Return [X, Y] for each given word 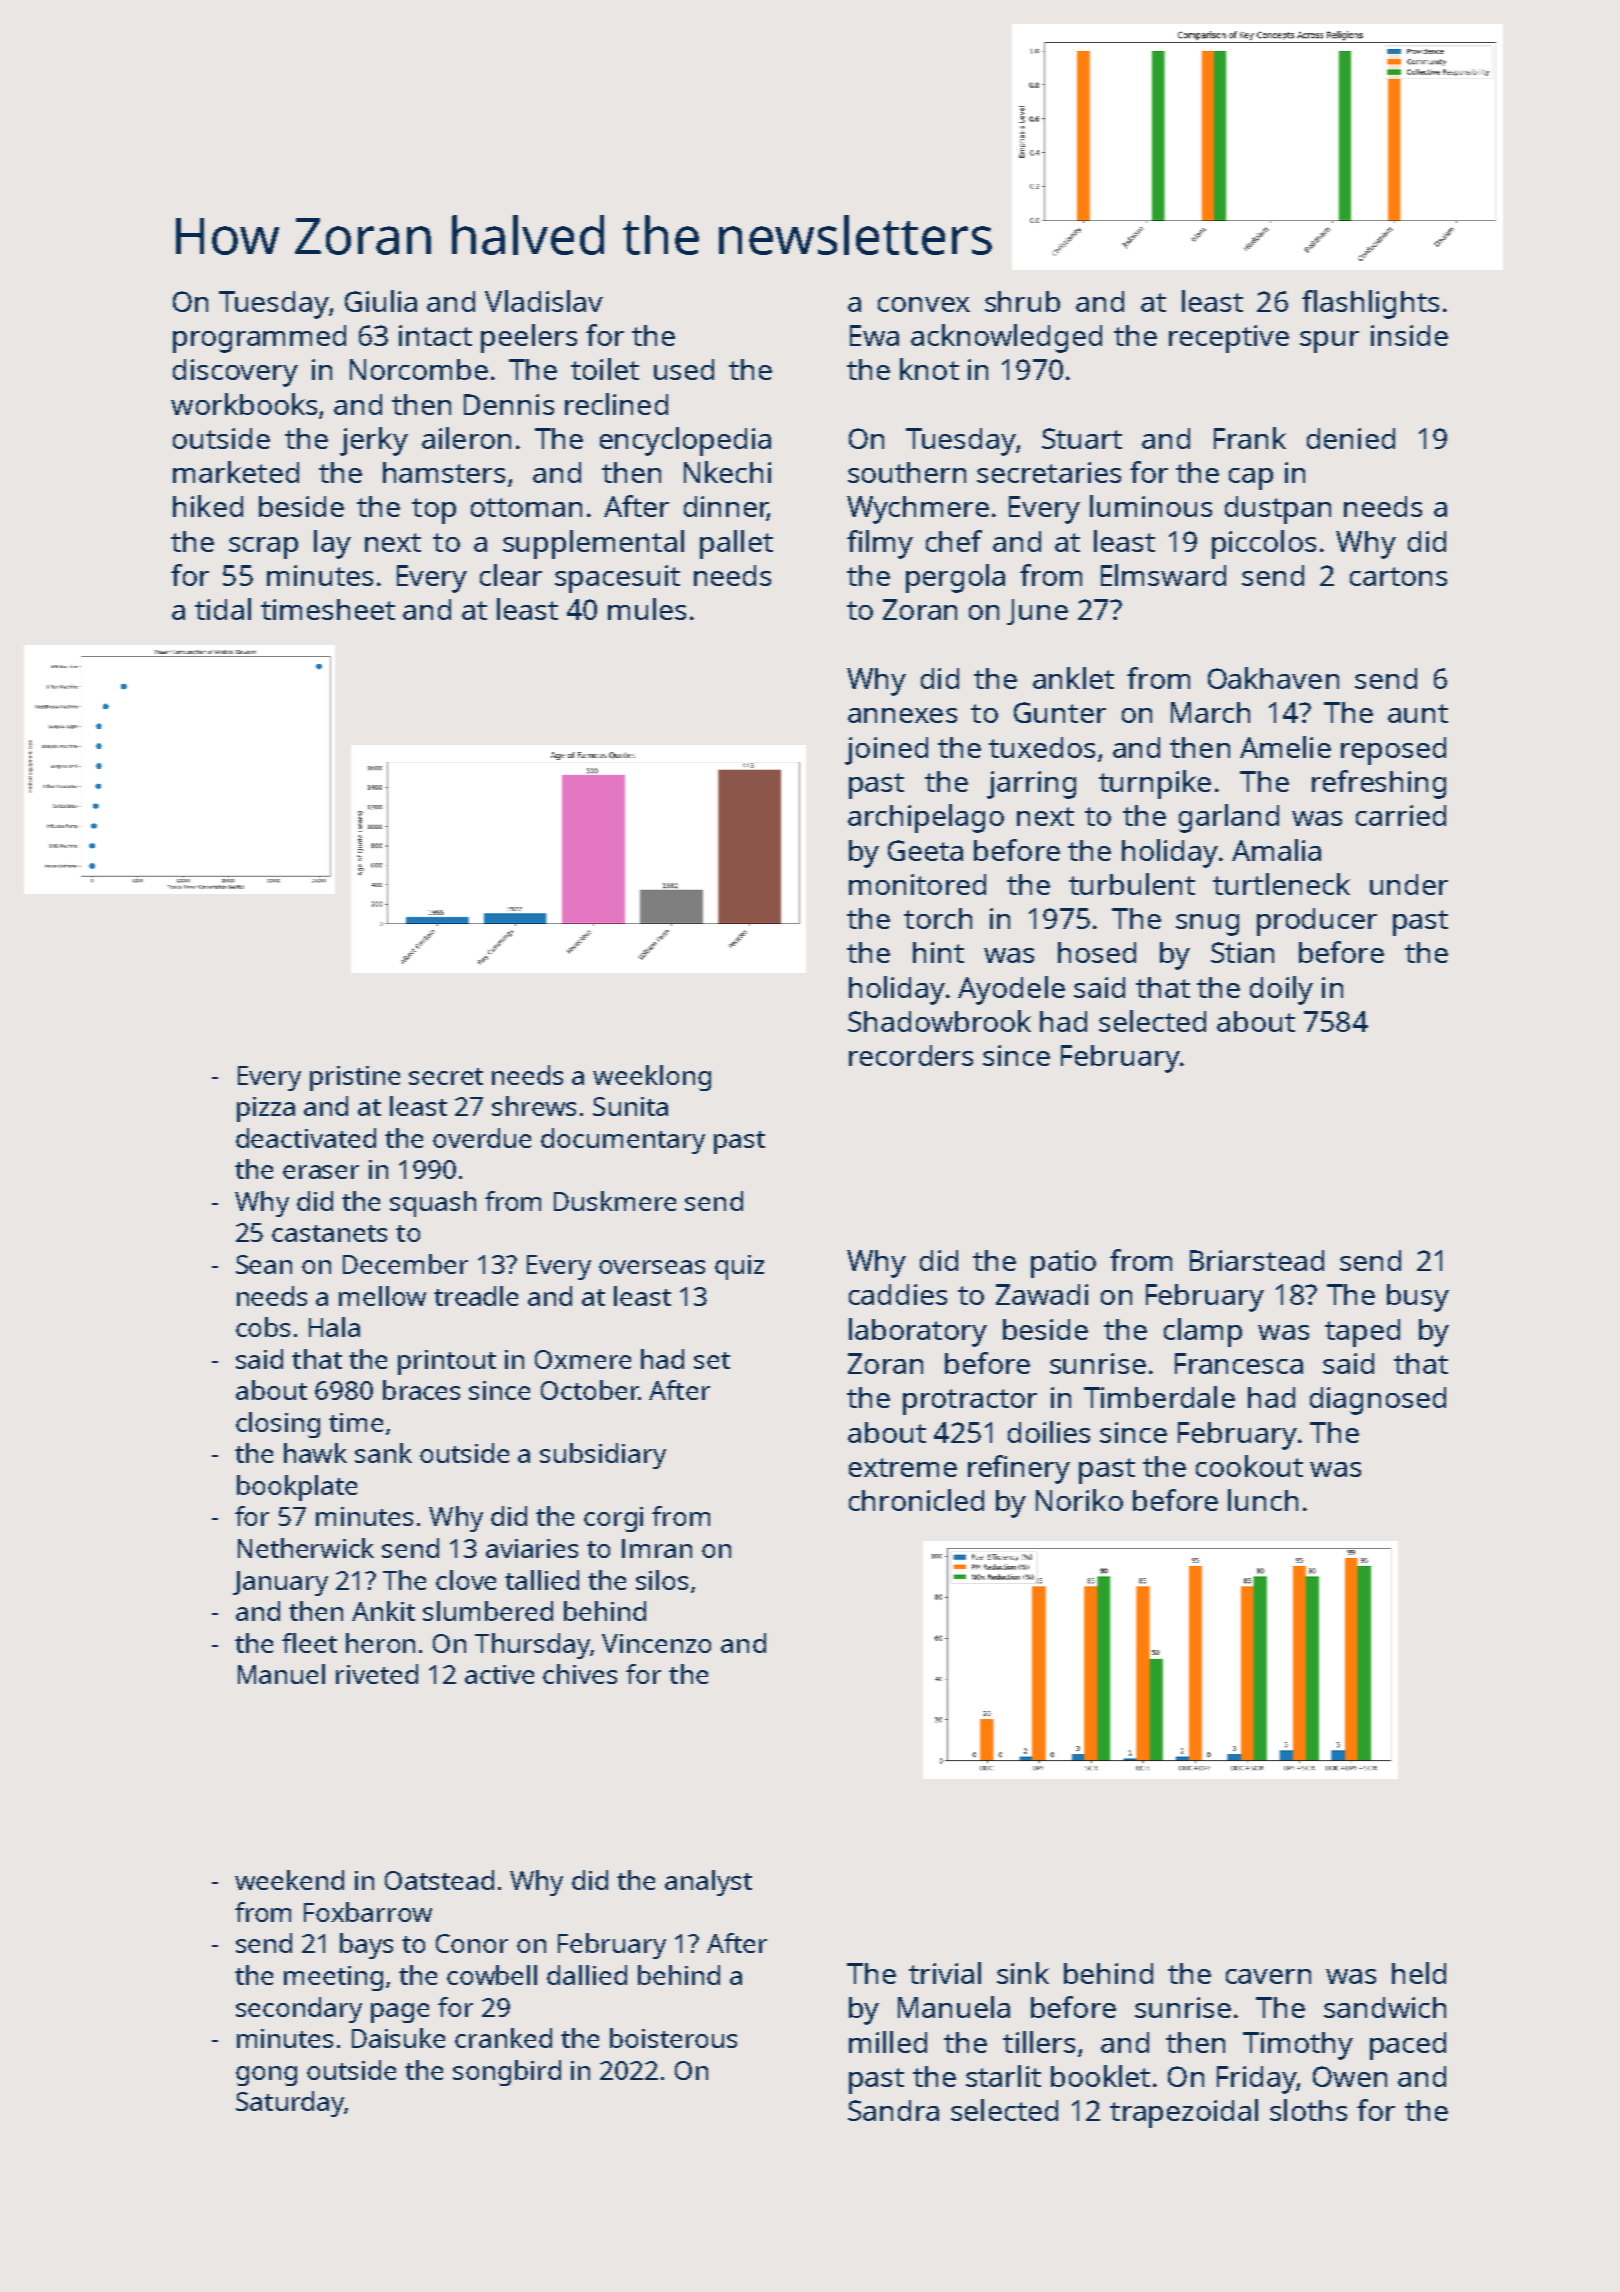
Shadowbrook [939, 1021]
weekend [289, 1880]
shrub [1022, 301]
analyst [708, 1883]
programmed [259, 339]
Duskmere [615, 1201]
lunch [1263, 1500]
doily [1281, 990]
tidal [223, 609]
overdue [482, 1138]
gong [266, 2076]
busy [1418, 1298]
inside [1409, 335]
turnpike [1155, 784]
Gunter [1060, 712]
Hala [334, 1327]
